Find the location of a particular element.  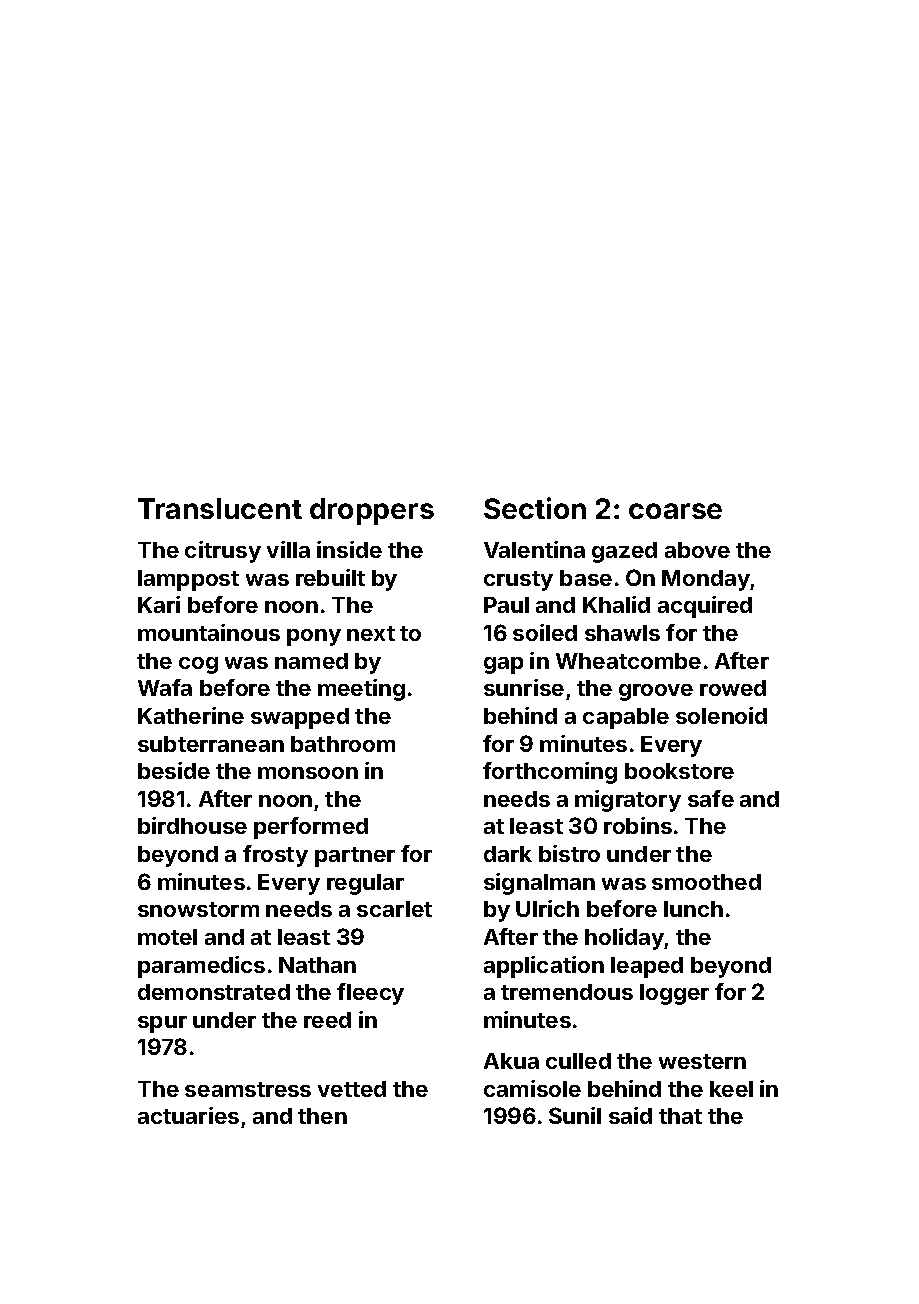

bathroom is located at coordinates (343, 744).
